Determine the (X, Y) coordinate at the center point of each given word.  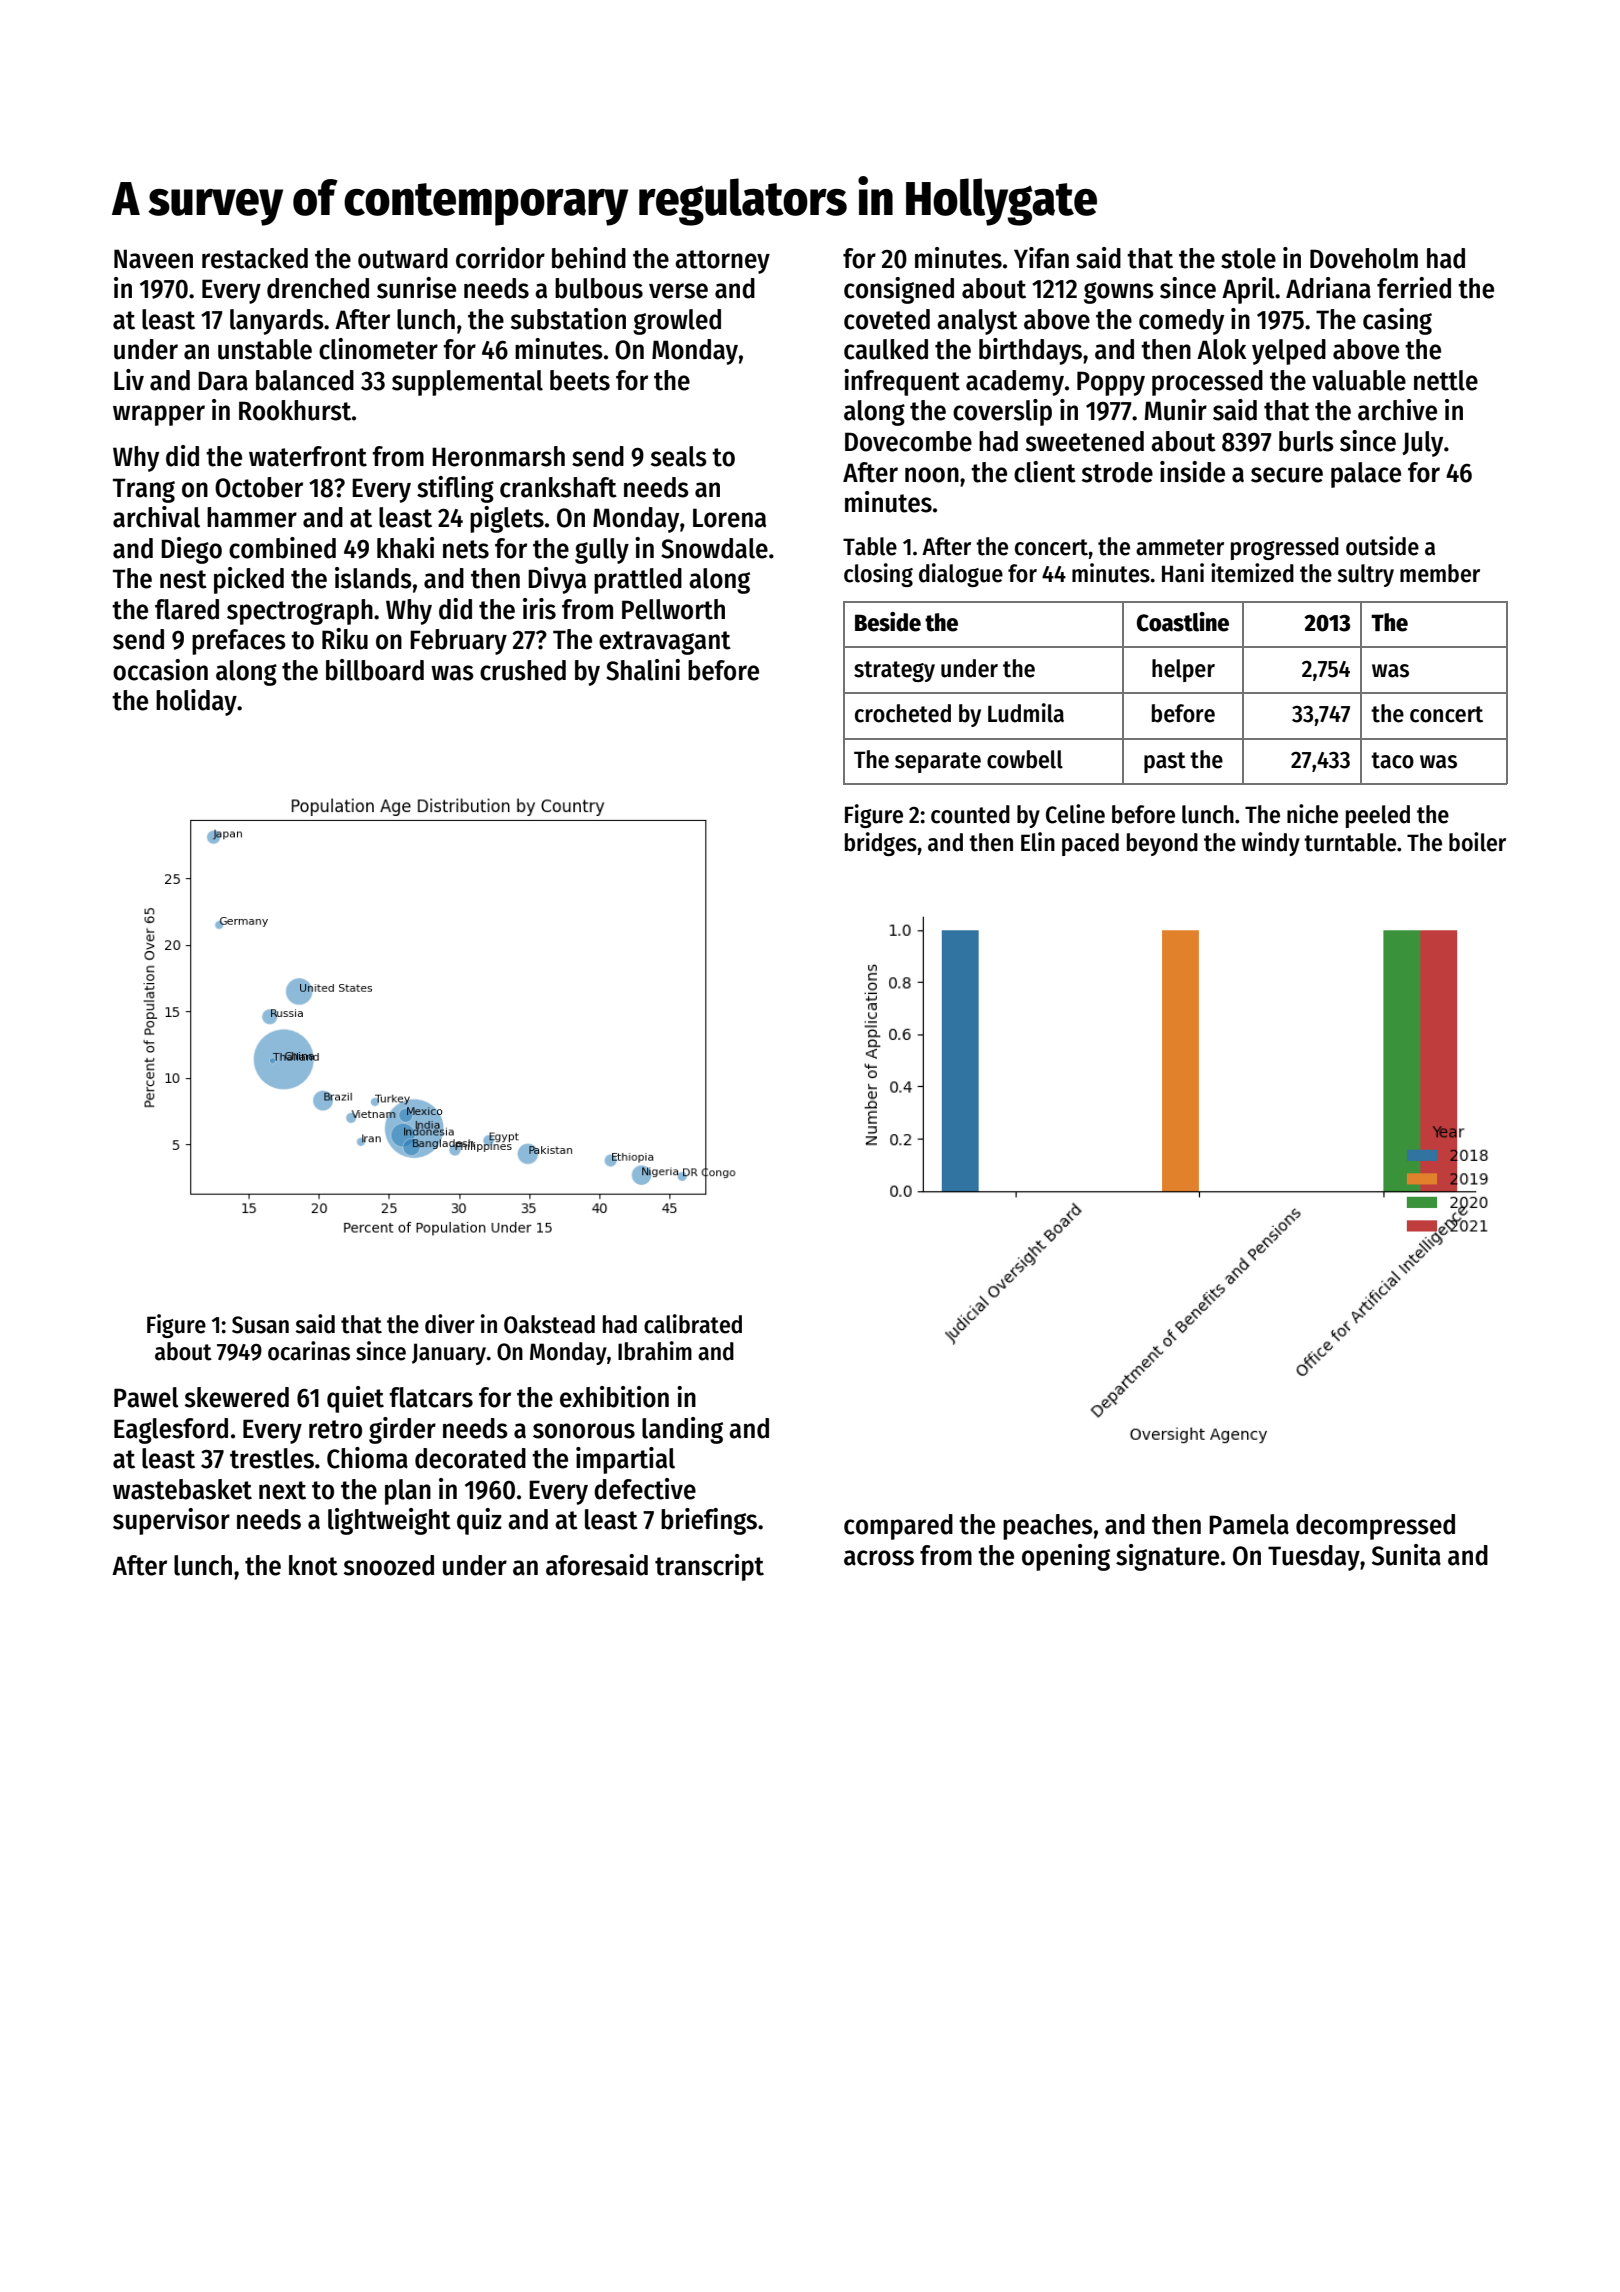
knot (313, 1565)
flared (187, 609)
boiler (1477, 842)
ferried (1414, 288)
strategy (894, 671)
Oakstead (549, 1324)
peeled (1378, 816)
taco (1392, 760)
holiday (196, 702)
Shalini (643, 670)
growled (677, 322)
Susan (260, 1325)
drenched (318, 288)
